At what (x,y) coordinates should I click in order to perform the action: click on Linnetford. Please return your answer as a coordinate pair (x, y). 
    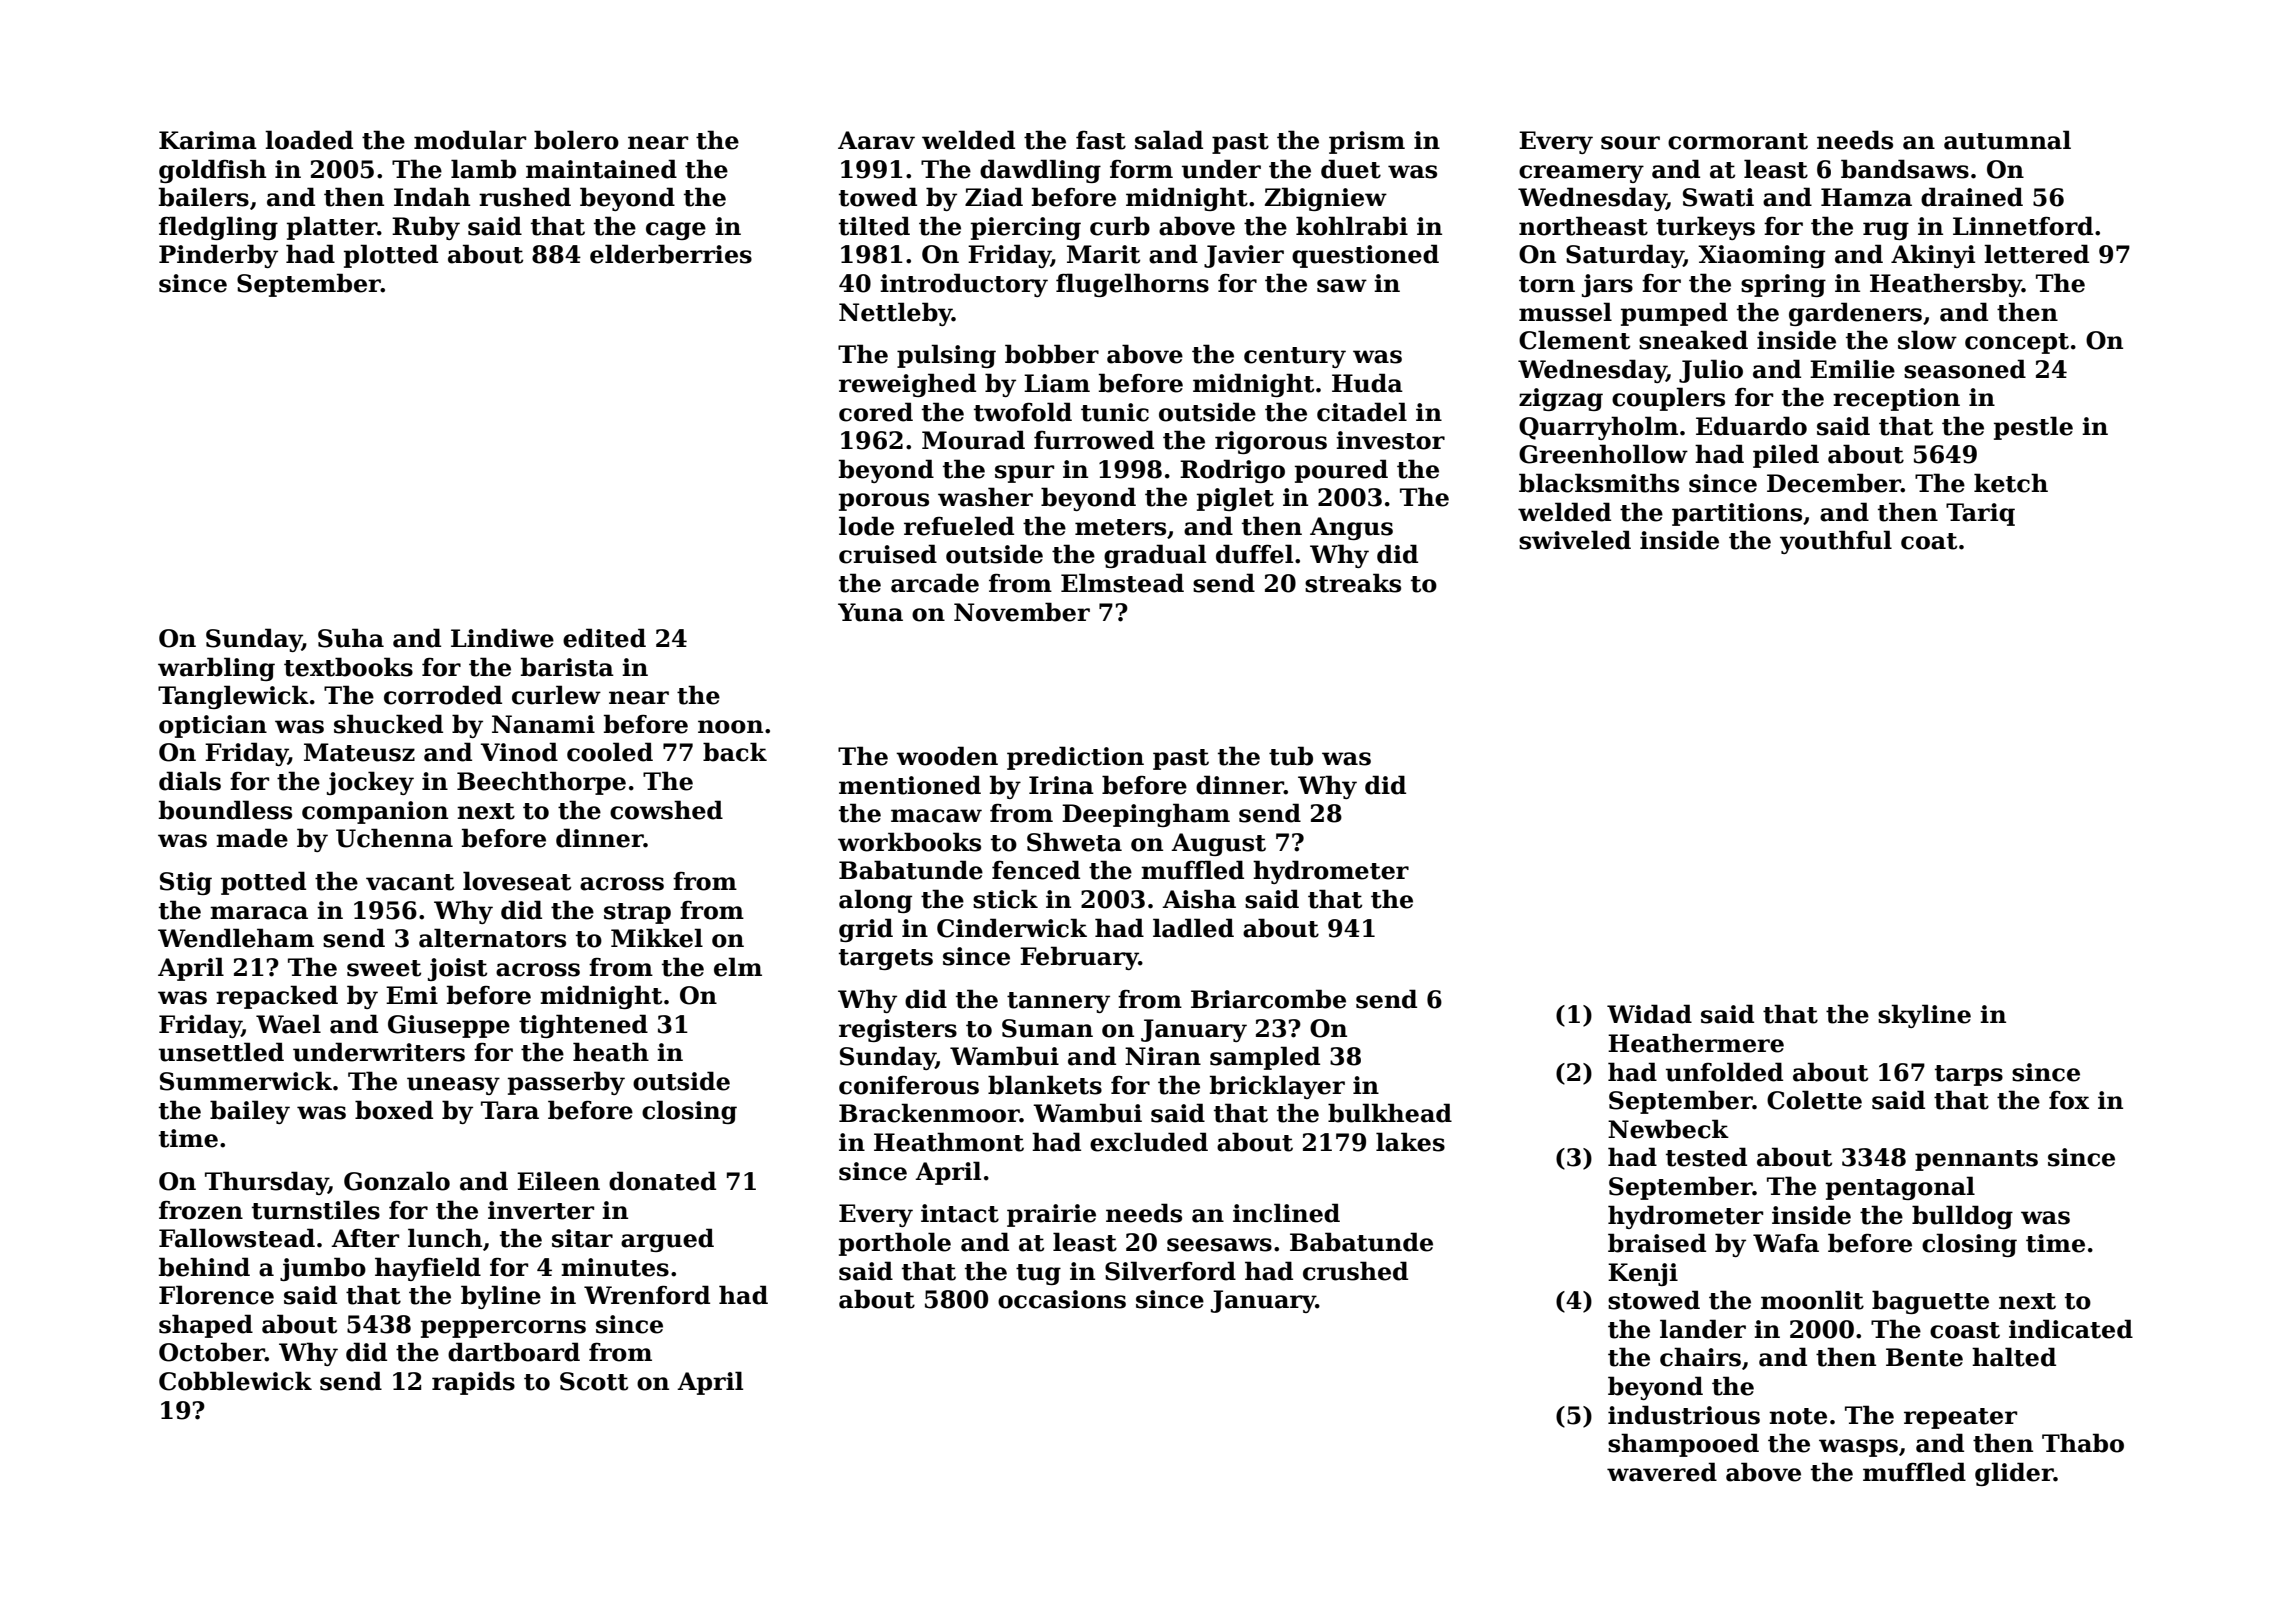
    Looking at the image, I should click on (2023, 226).
